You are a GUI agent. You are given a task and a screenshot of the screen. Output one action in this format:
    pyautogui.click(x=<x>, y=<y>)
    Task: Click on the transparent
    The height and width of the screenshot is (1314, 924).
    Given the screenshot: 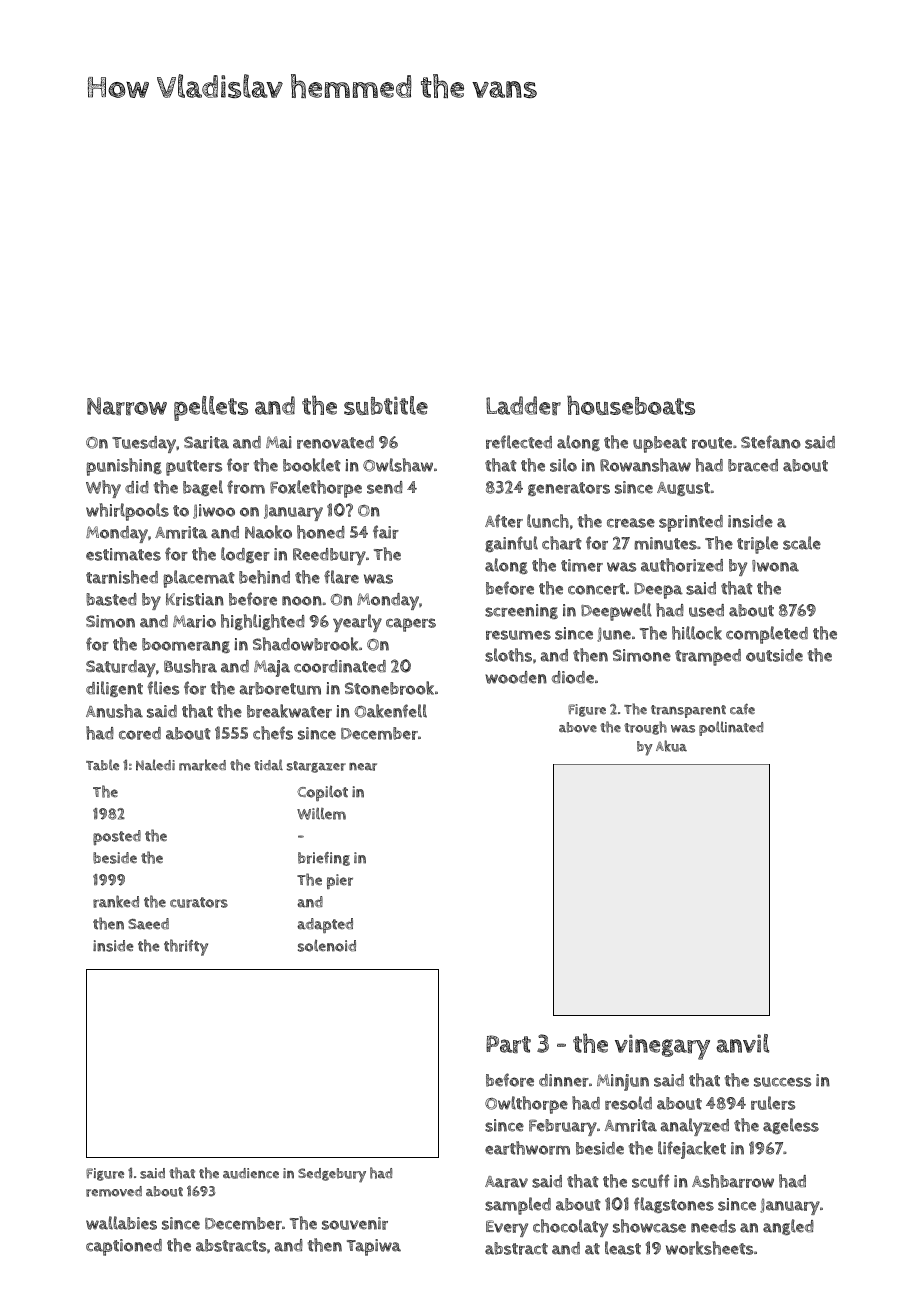 What is the action you would take?
    pyautogui.click(x=688, y=711)
